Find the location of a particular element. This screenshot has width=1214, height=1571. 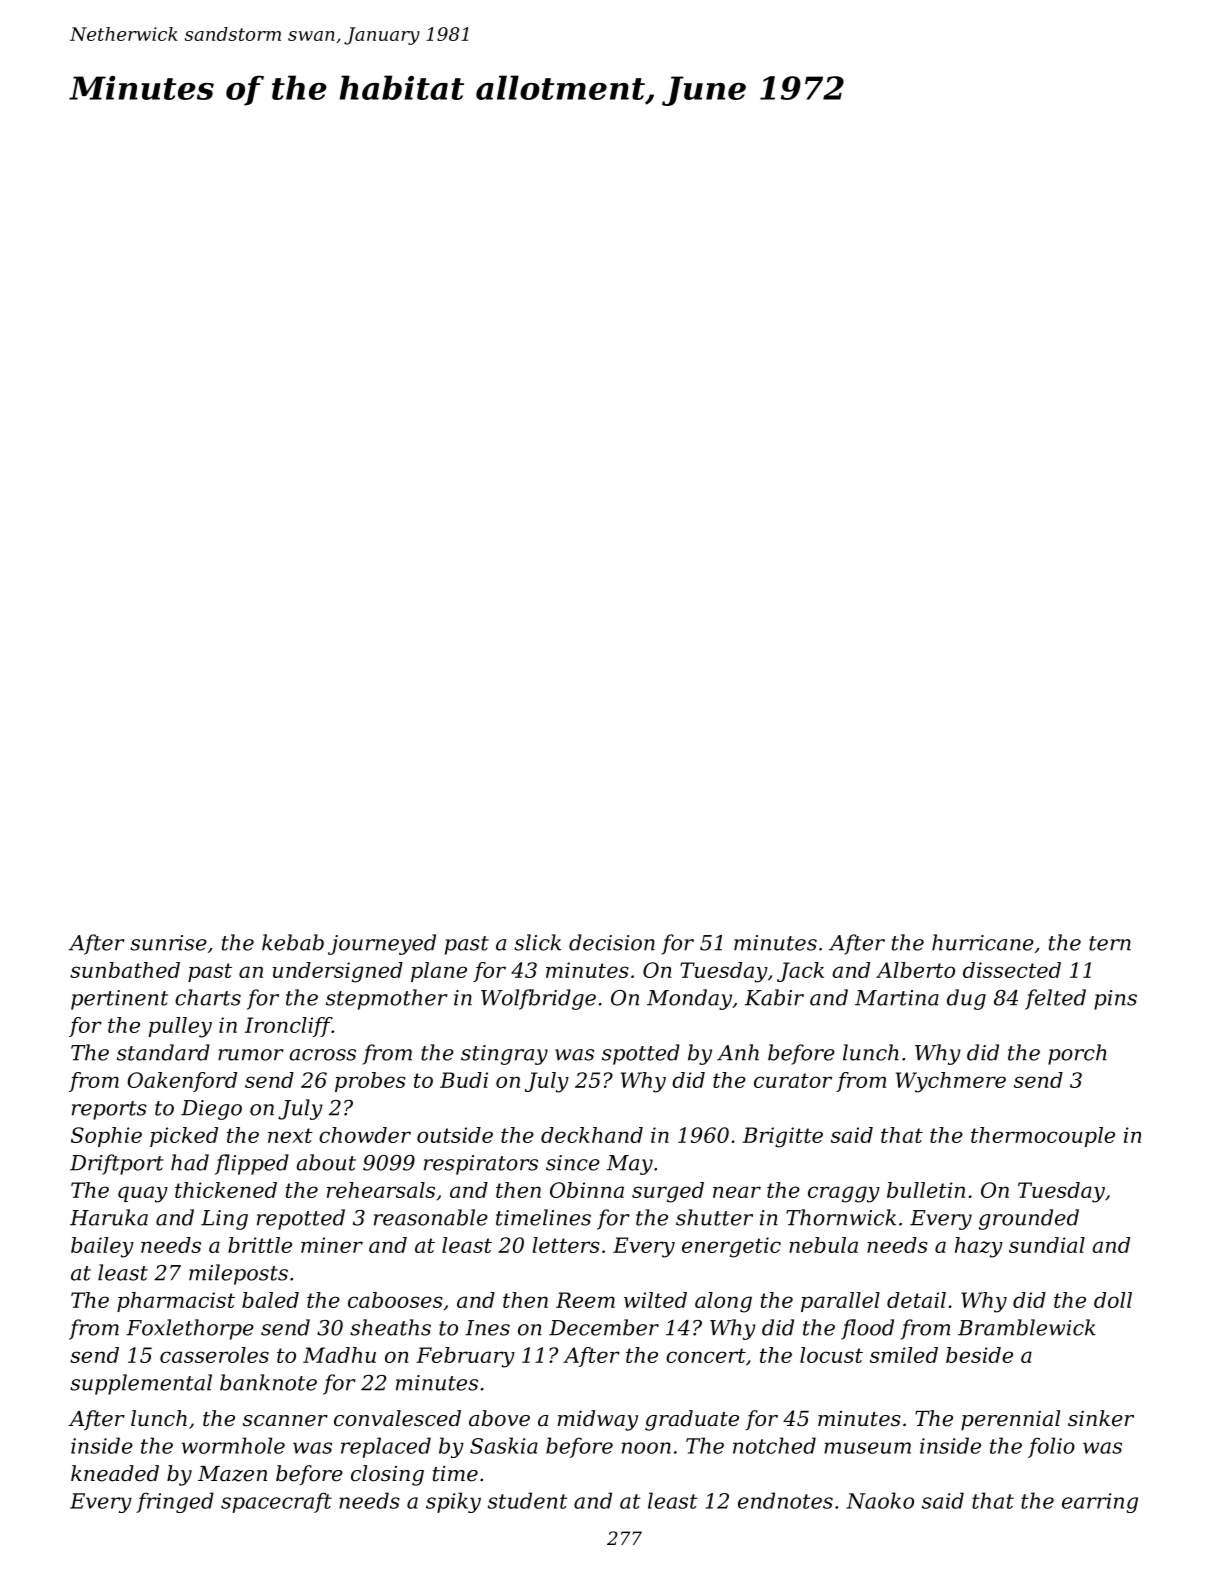

Madhu is located at coordinates (339, 1355).
